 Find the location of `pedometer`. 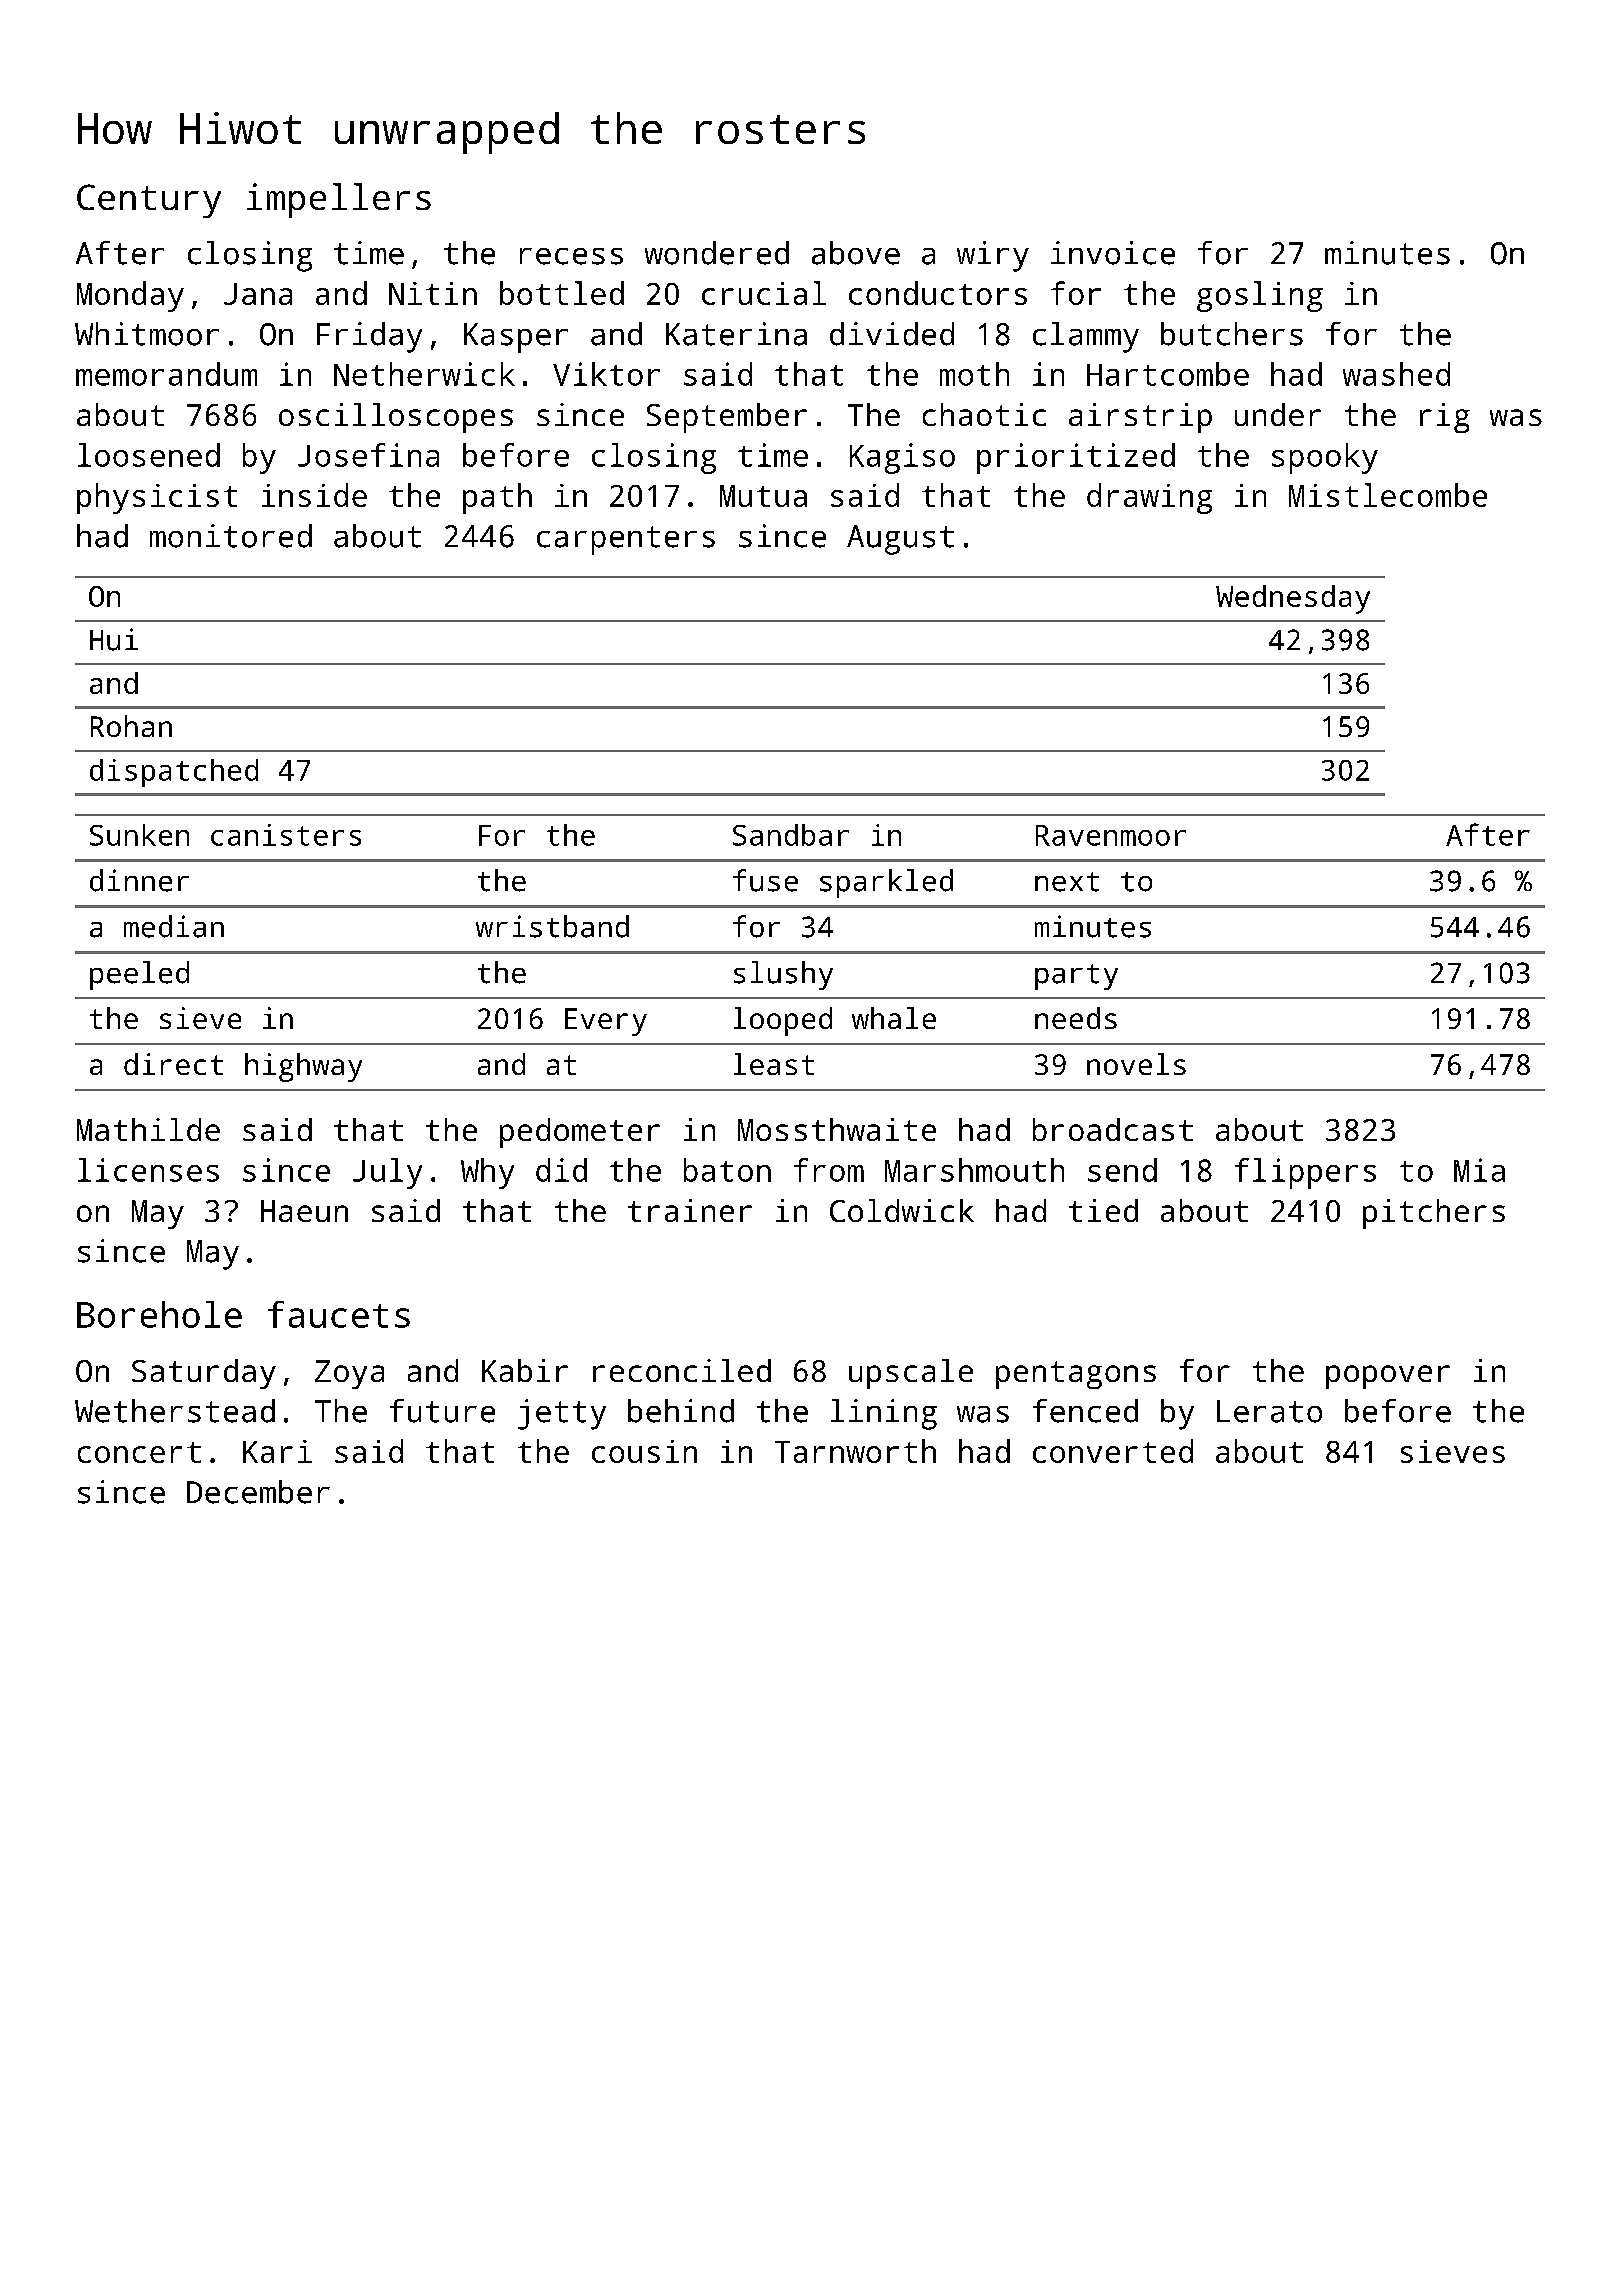

pedometer is located at coordinates (580, 1133).
